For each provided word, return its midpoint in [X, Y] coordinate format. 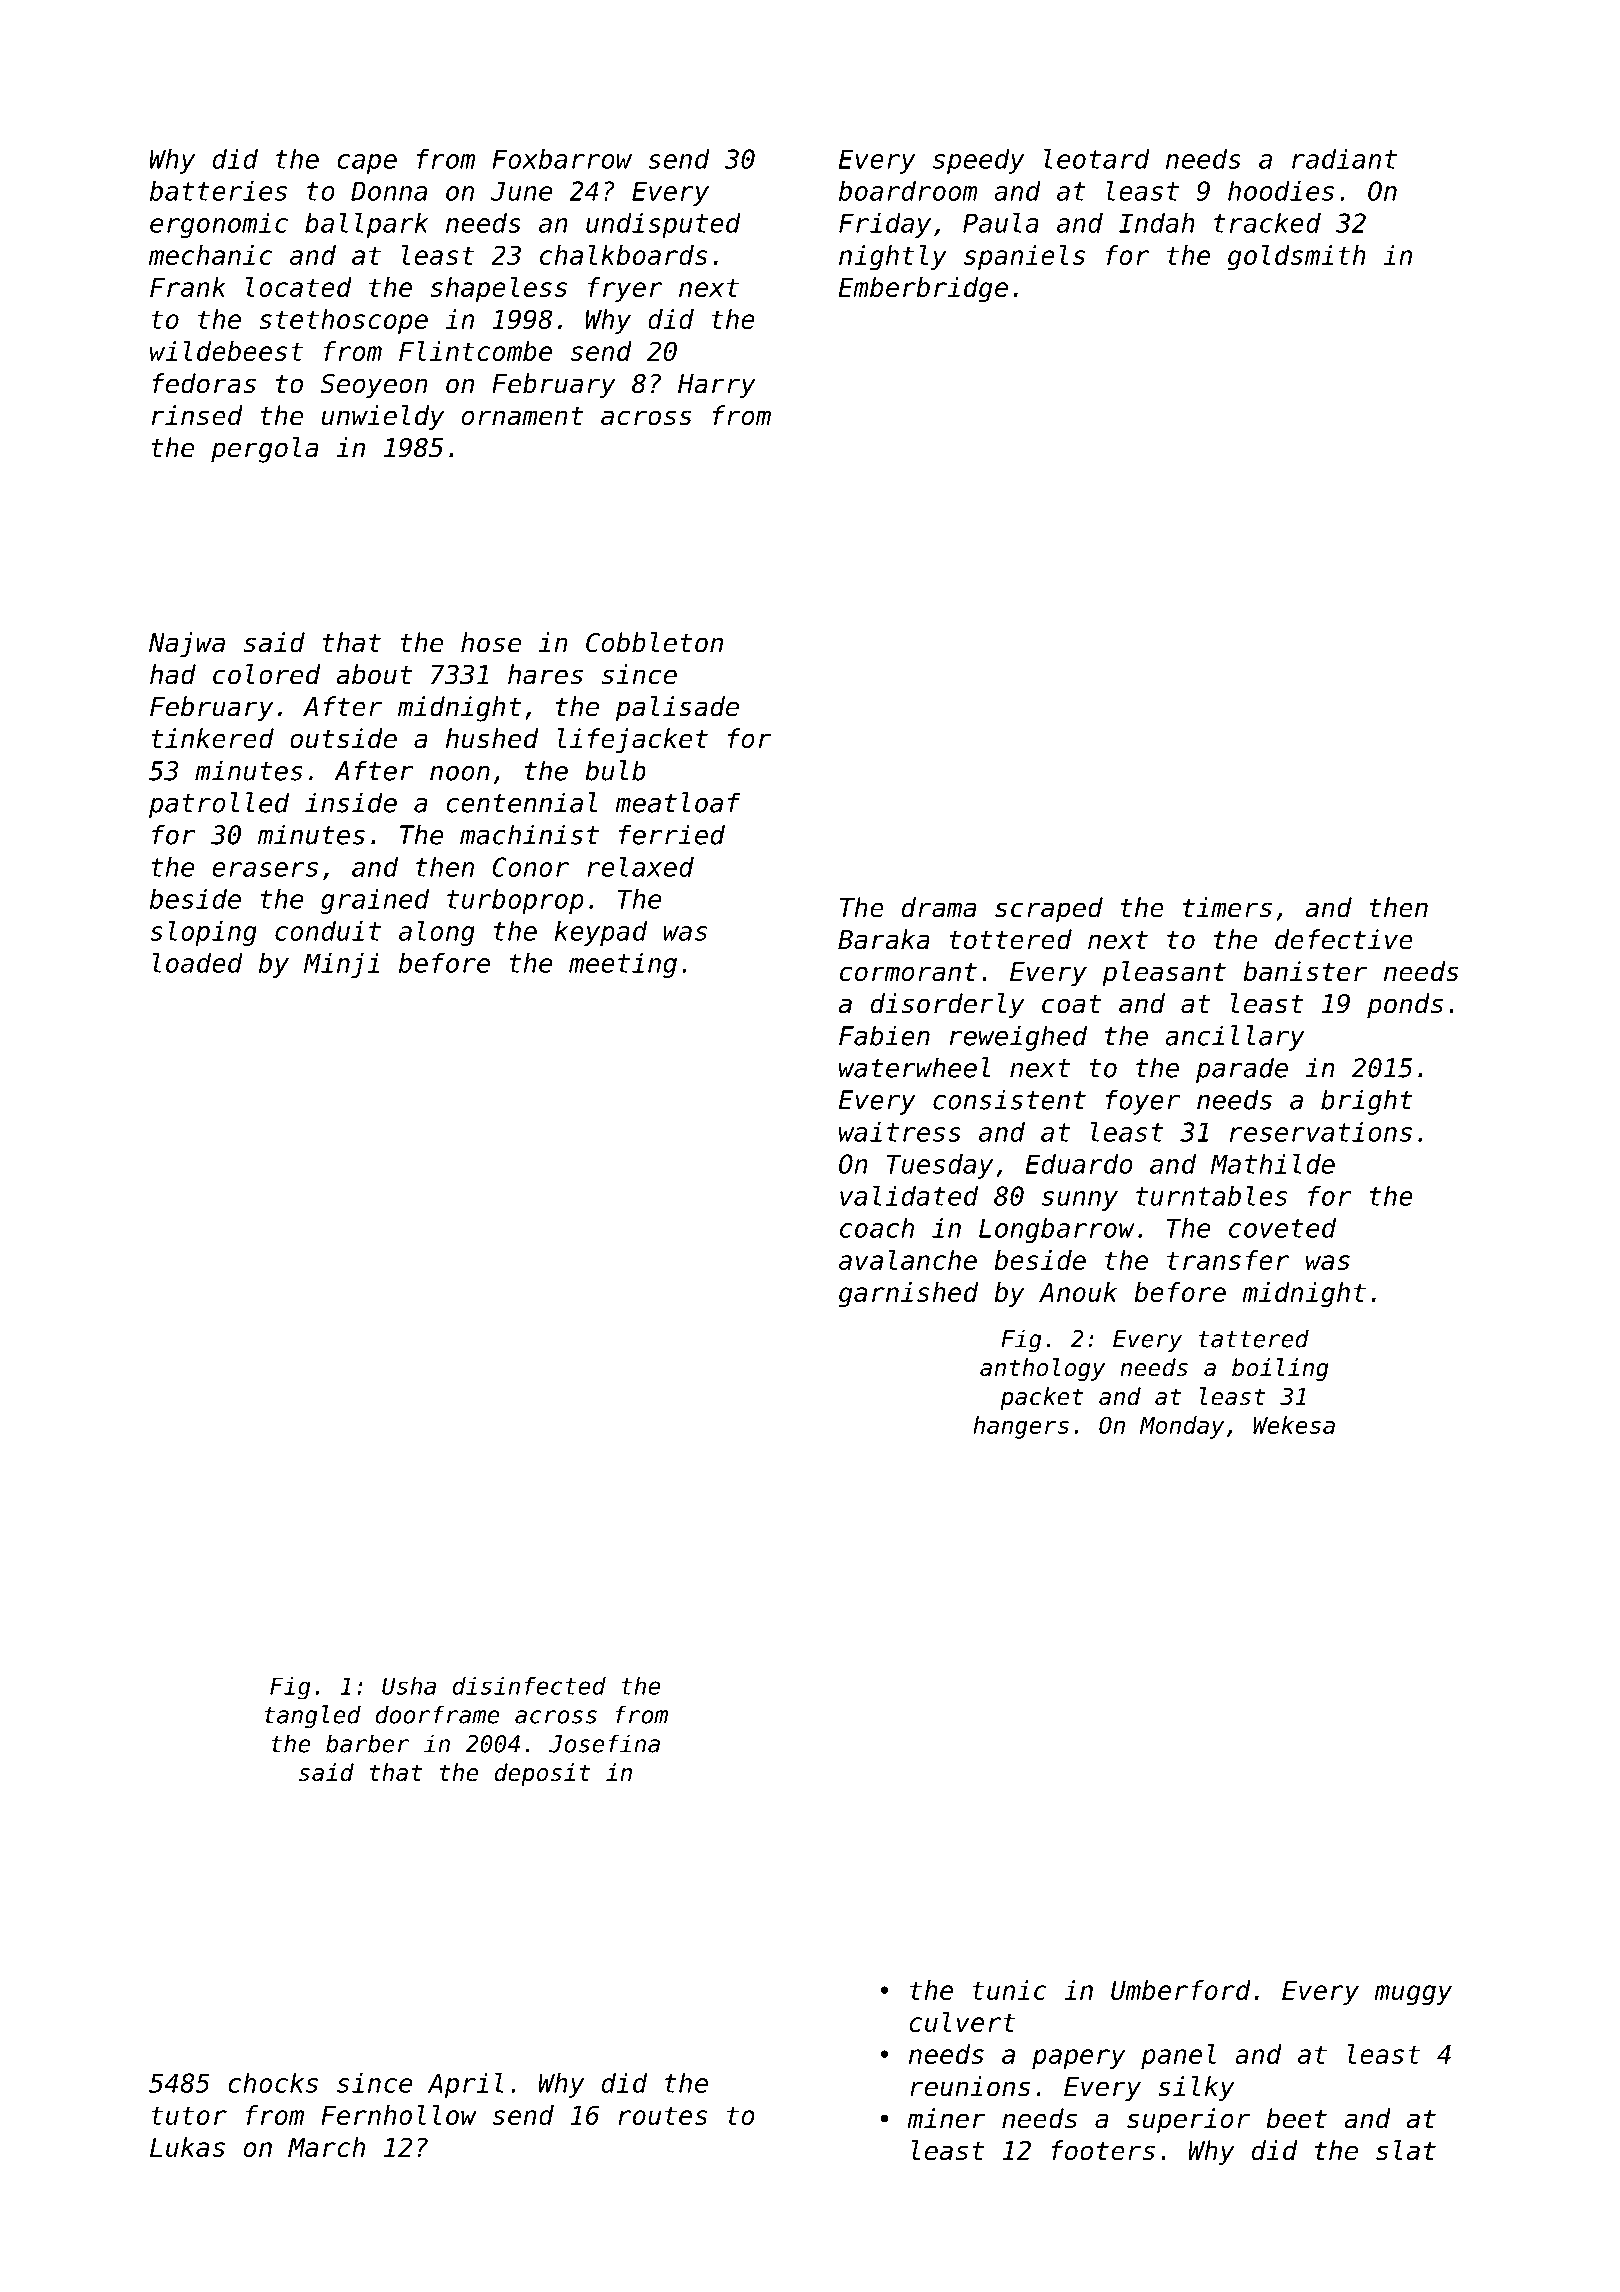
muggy [1413, 1995]
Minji [342, 965]
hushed [492, 738]
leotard [1097, 158]
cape [367, 164]
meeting [623, 965]
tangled [312, 1716]
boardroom [908, 191]
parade [1242, 1070]
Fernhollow [399, 2115]
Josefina [604, 1743]
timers [1227, 907]
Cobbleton [654, 642]
